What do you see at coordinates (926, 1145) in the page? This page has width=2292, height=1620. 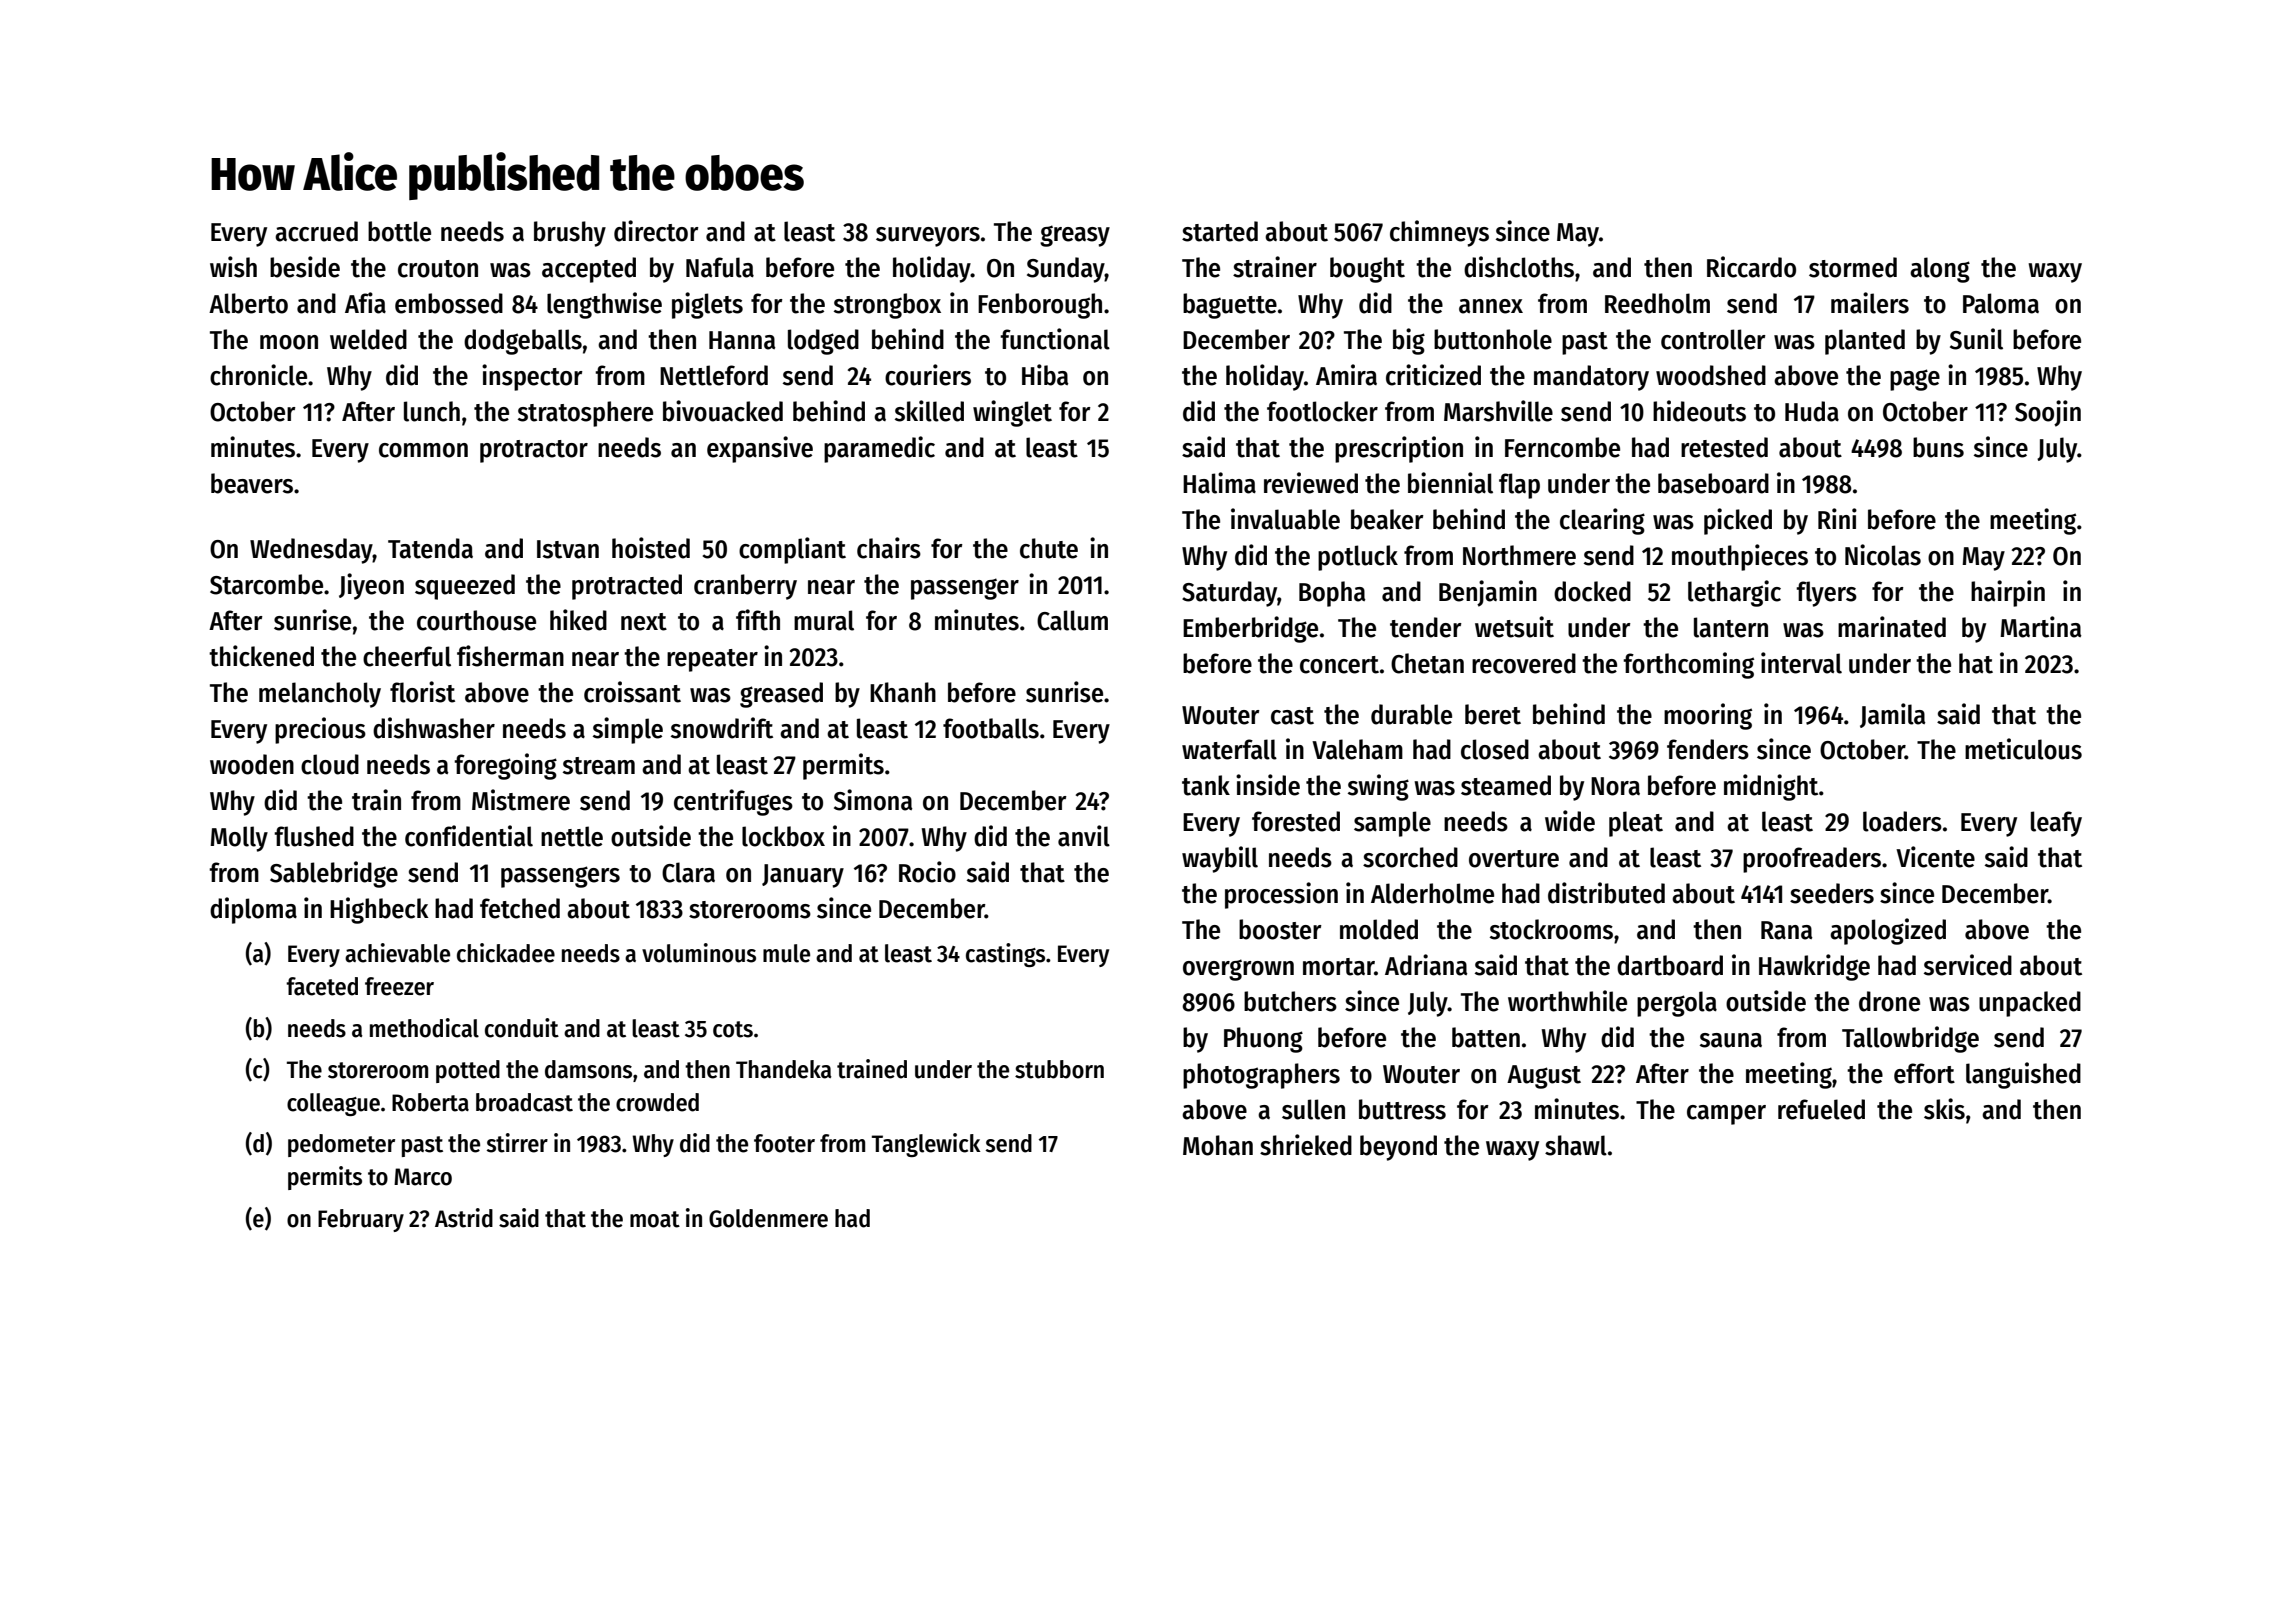 I see `Tanglewick` at bounding box center [926, 1145].
